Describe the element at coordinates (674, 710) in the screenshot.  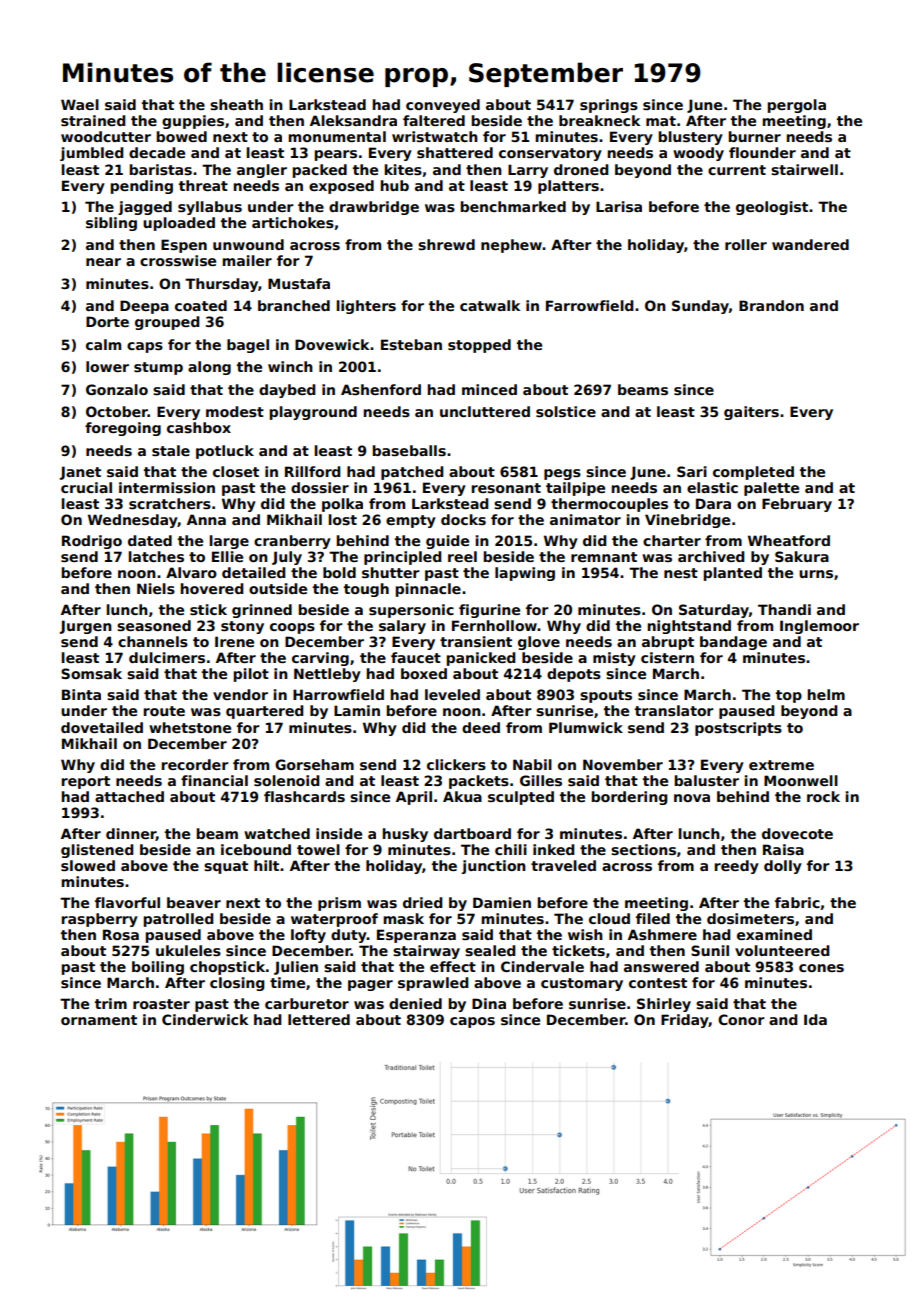
I see `translator` at that location.
